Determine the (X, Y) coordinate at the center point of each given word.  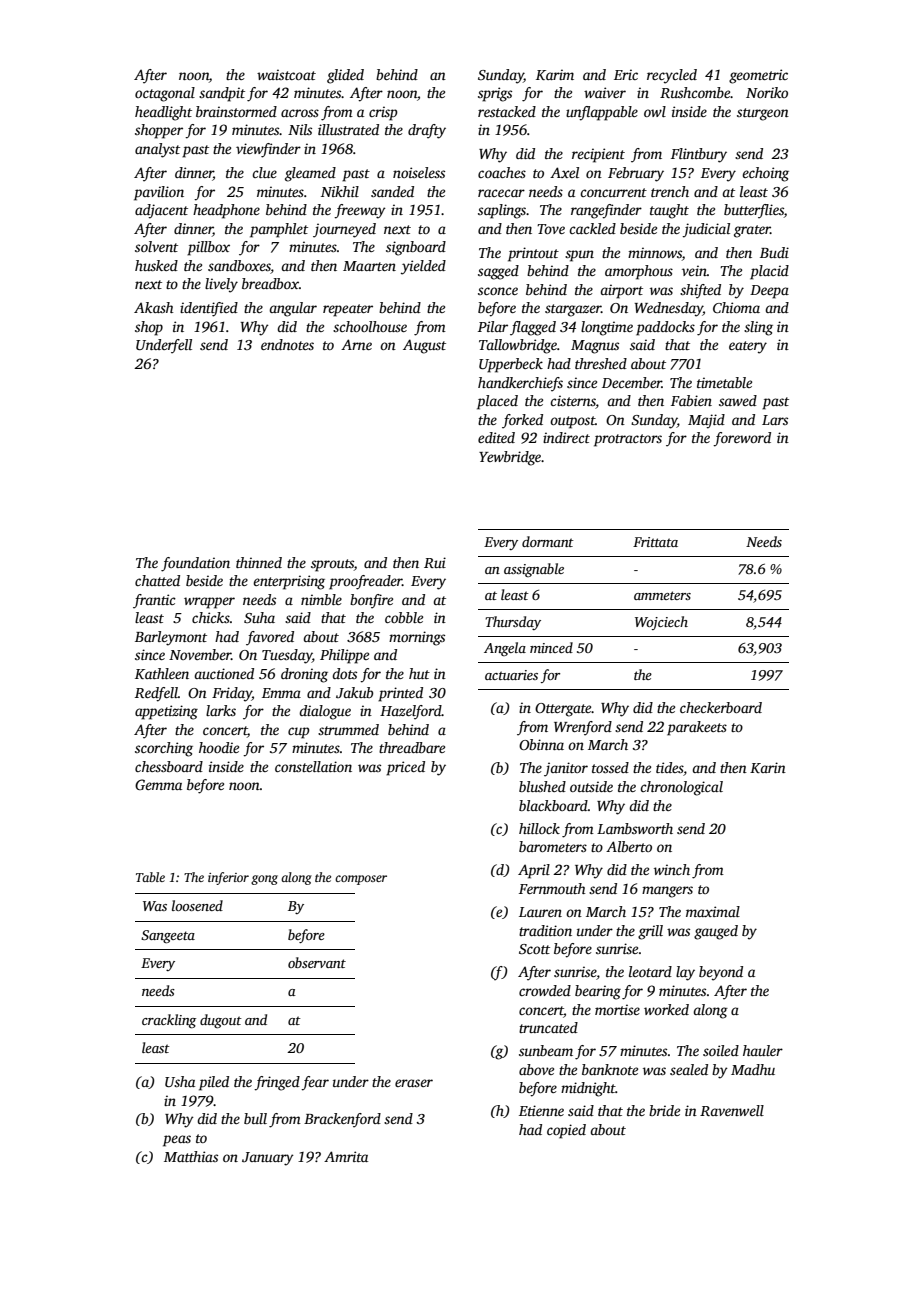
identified (209, 309)
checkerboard (721, 707)
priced (405, 768)
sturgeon (763, 114)
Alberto (629, 846)
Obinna (541, 744)
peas (177, 1141)
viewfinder (268, 150)
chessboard (169, 766)
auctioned (224, 673)
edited (496, 437)
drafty (427, 131)
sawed (738, 400)
